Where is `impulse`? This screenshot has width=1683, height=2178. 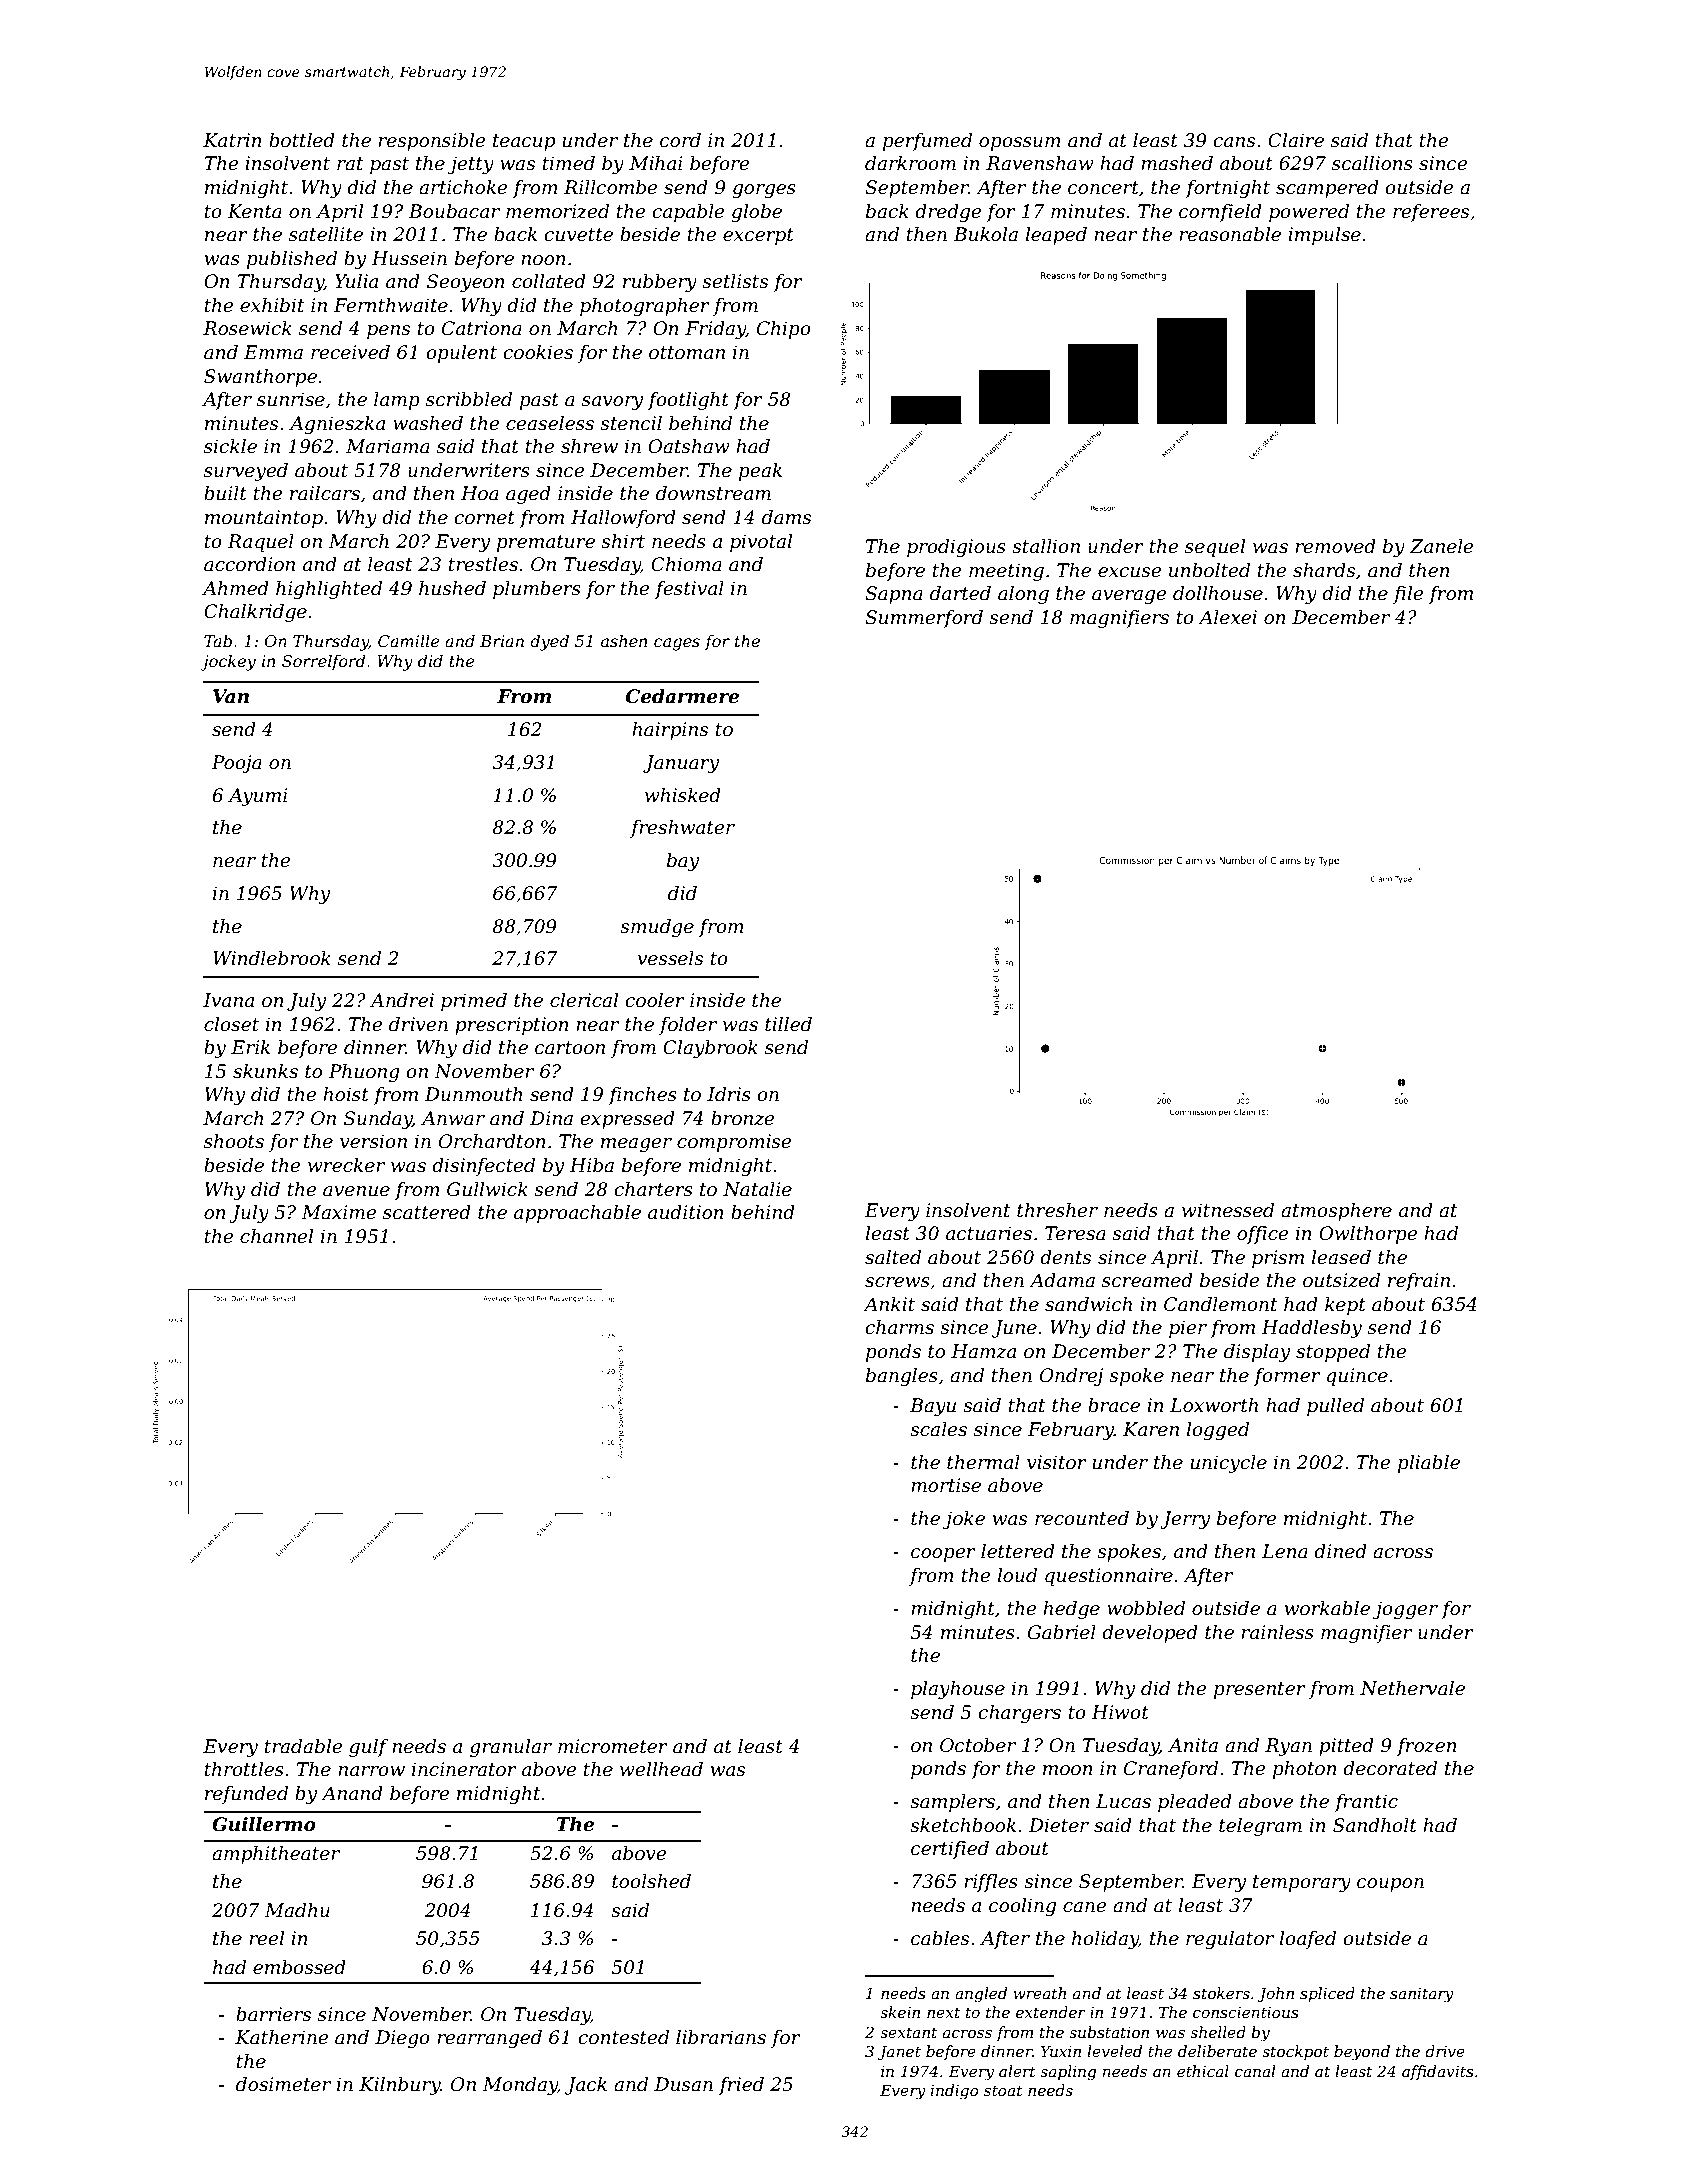 impulse is located at coordinates (1324, 236).
